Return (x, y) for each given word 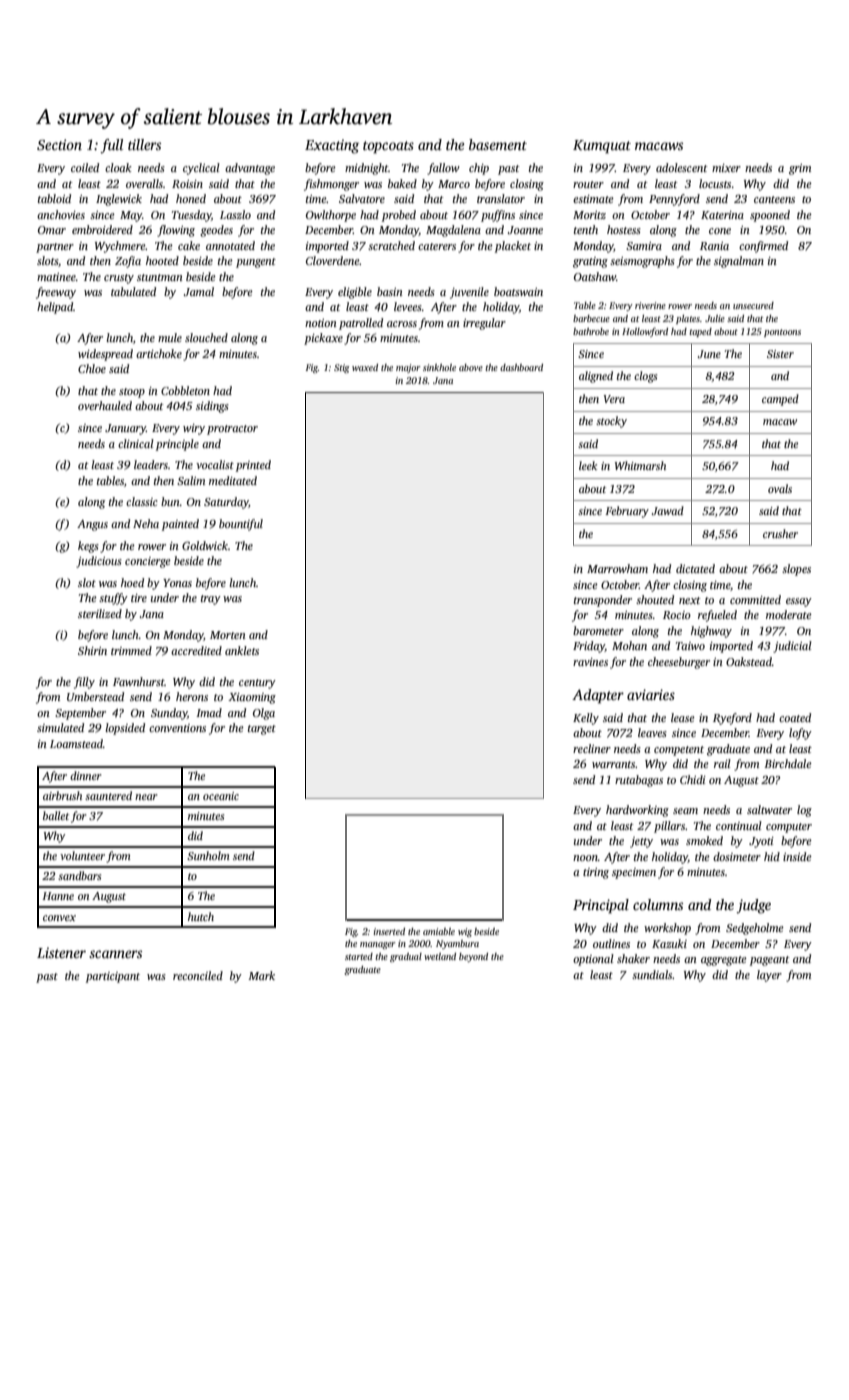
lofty (800, 734)
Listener (61, 952)
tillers (144, 144)
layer (769, 976)
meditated (233, 480)
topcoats (388, 147)
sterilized (100, 613)
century (257, 684)
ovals (780, 488)
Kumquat (602, 147)
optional (593, 960)
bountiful (241, 525)
